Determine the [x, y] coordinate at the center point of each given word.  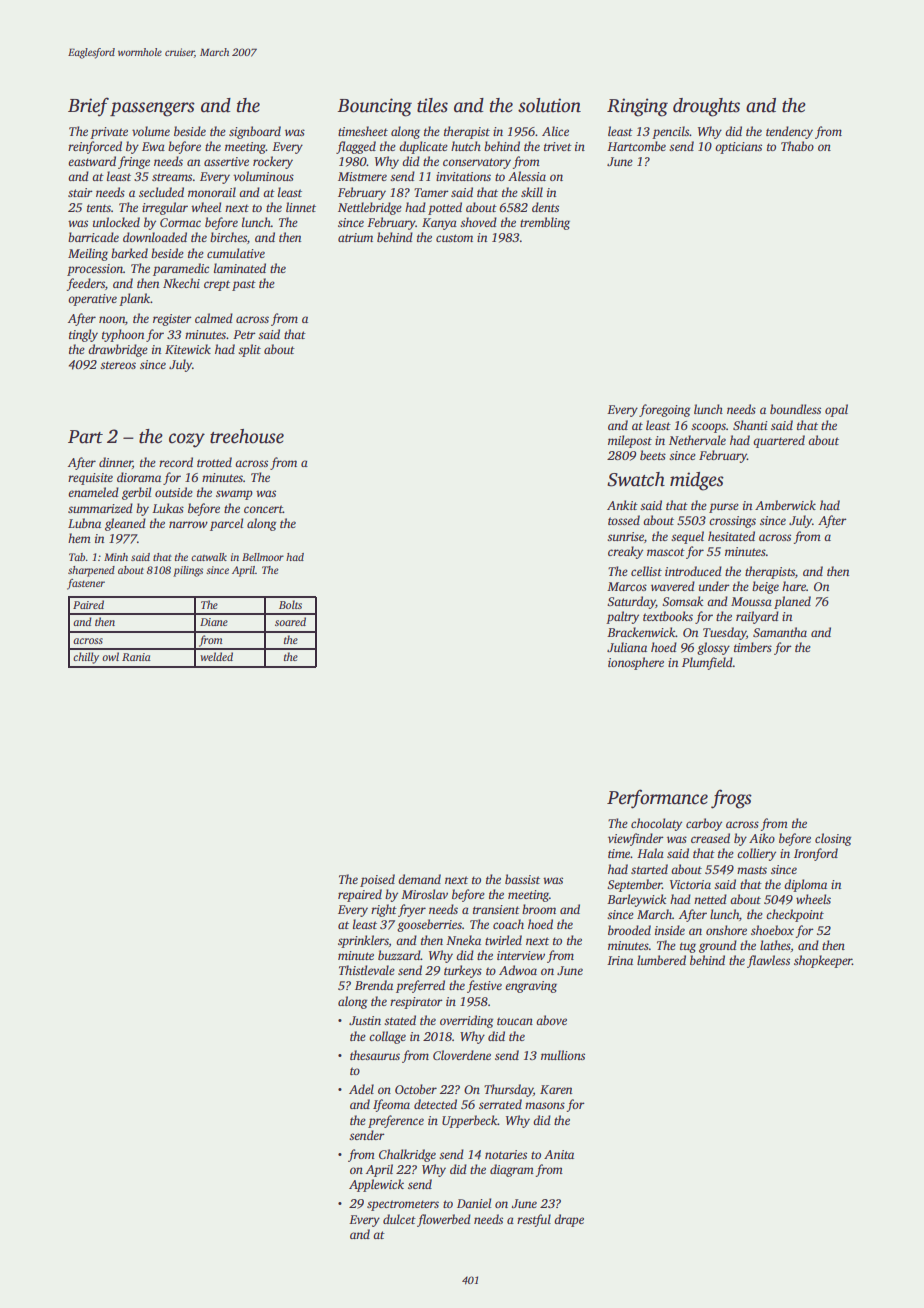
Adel [361, 1089]
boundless [795, 409]
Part [85, 437]
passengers [152, 109]
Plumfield [707, 663]
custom [454, 238]
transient [496, 909]
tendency [789, 132]
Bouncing [374, 107]
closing [833, 839]
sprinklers [363, 941]
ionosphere [636, 663]
